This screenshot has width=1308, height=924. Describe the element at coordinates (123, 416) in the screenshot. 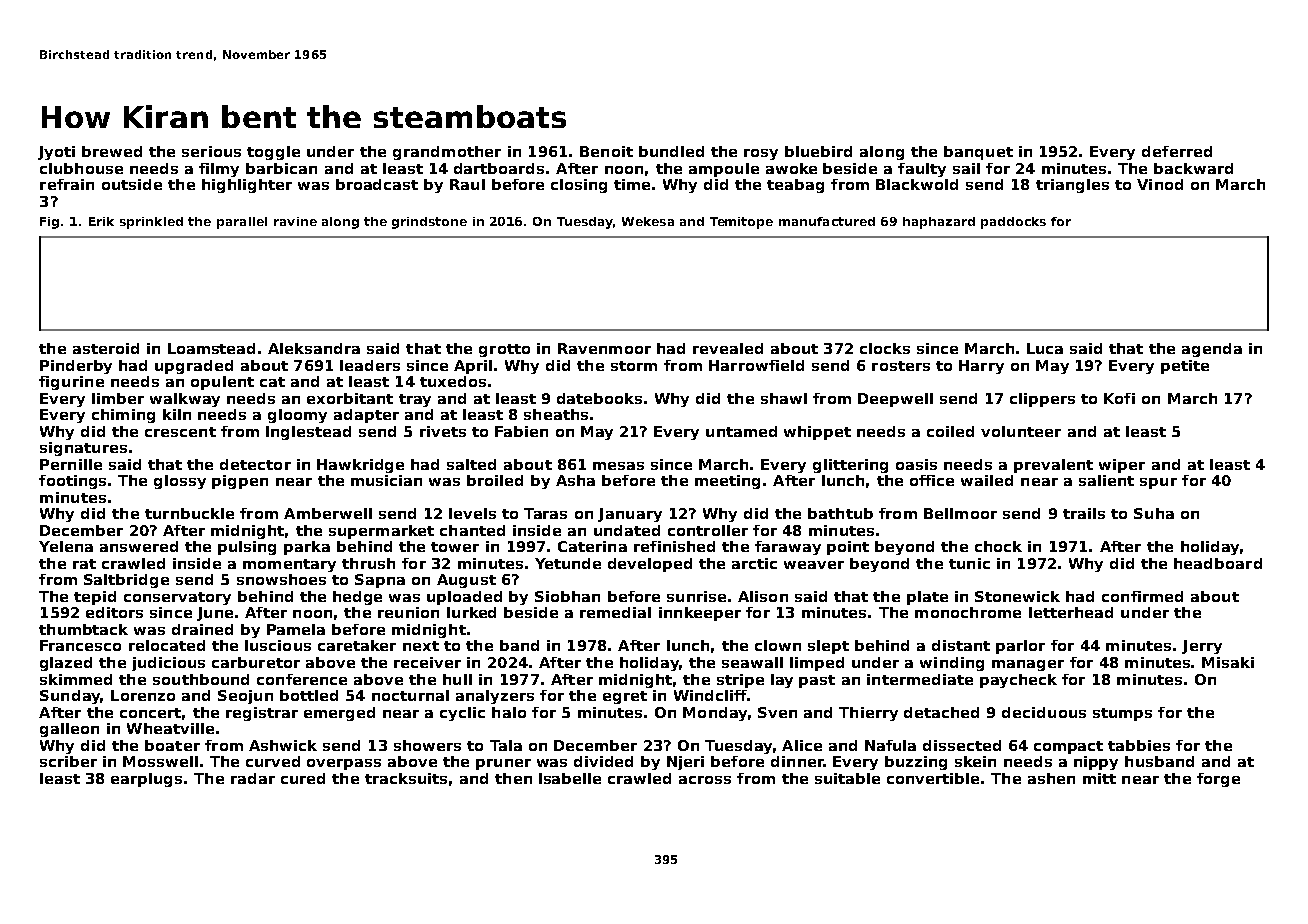

I see `chiming` at that location.
